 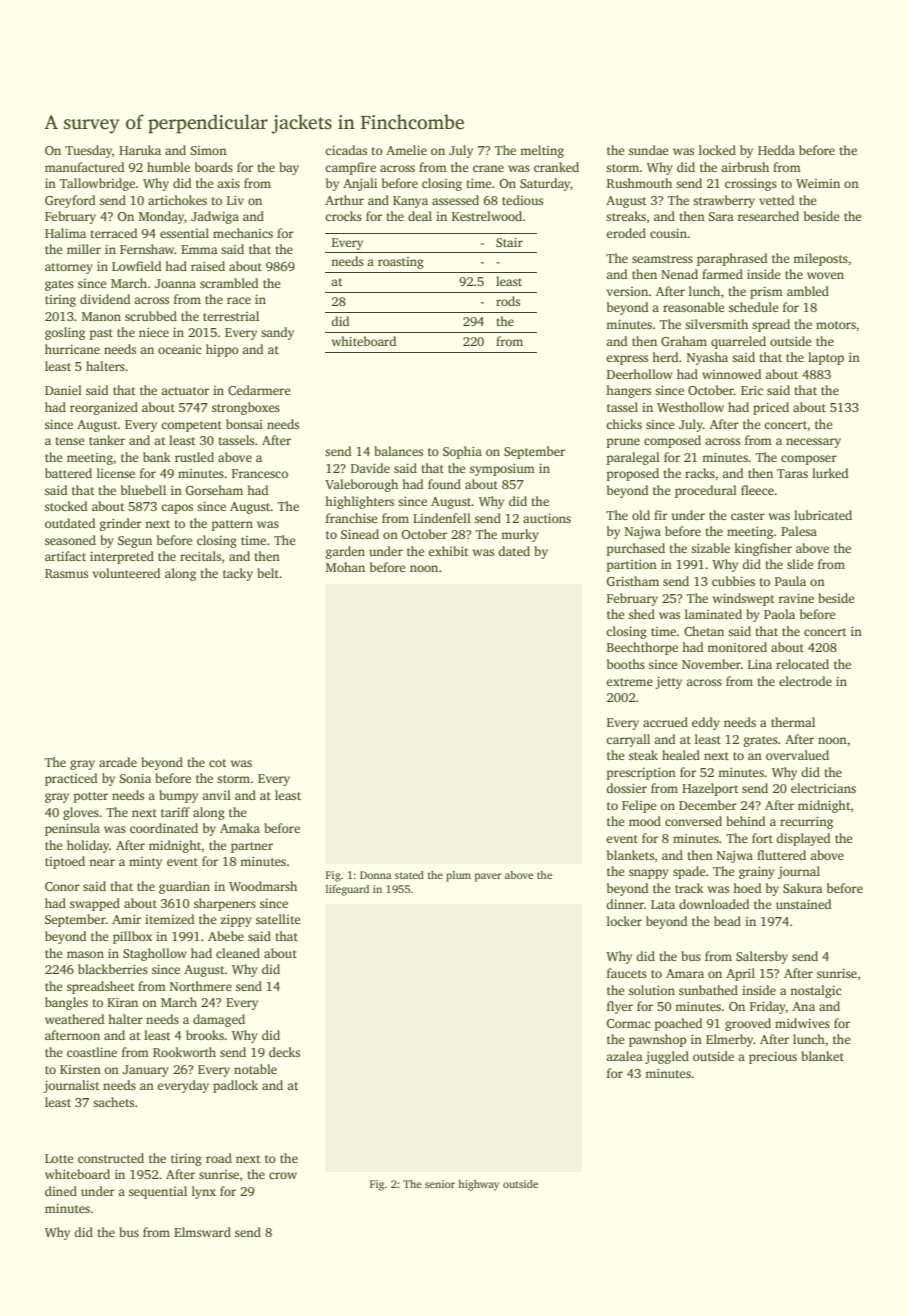 I want to click on practiced, so click(x=71, y=779).
